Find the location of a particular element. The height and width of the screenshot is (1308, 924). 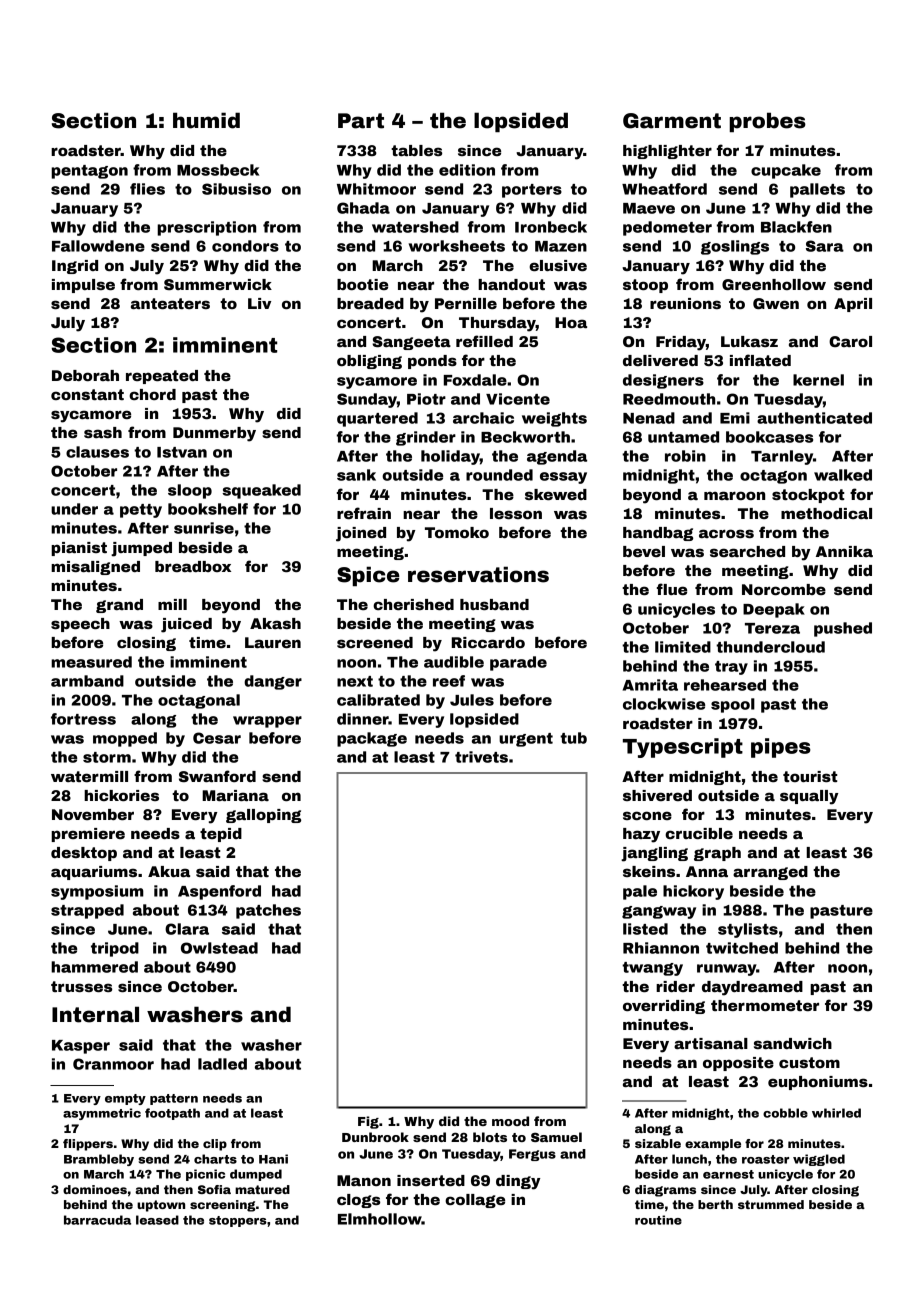

Part is located at coordinates (361, 121).
